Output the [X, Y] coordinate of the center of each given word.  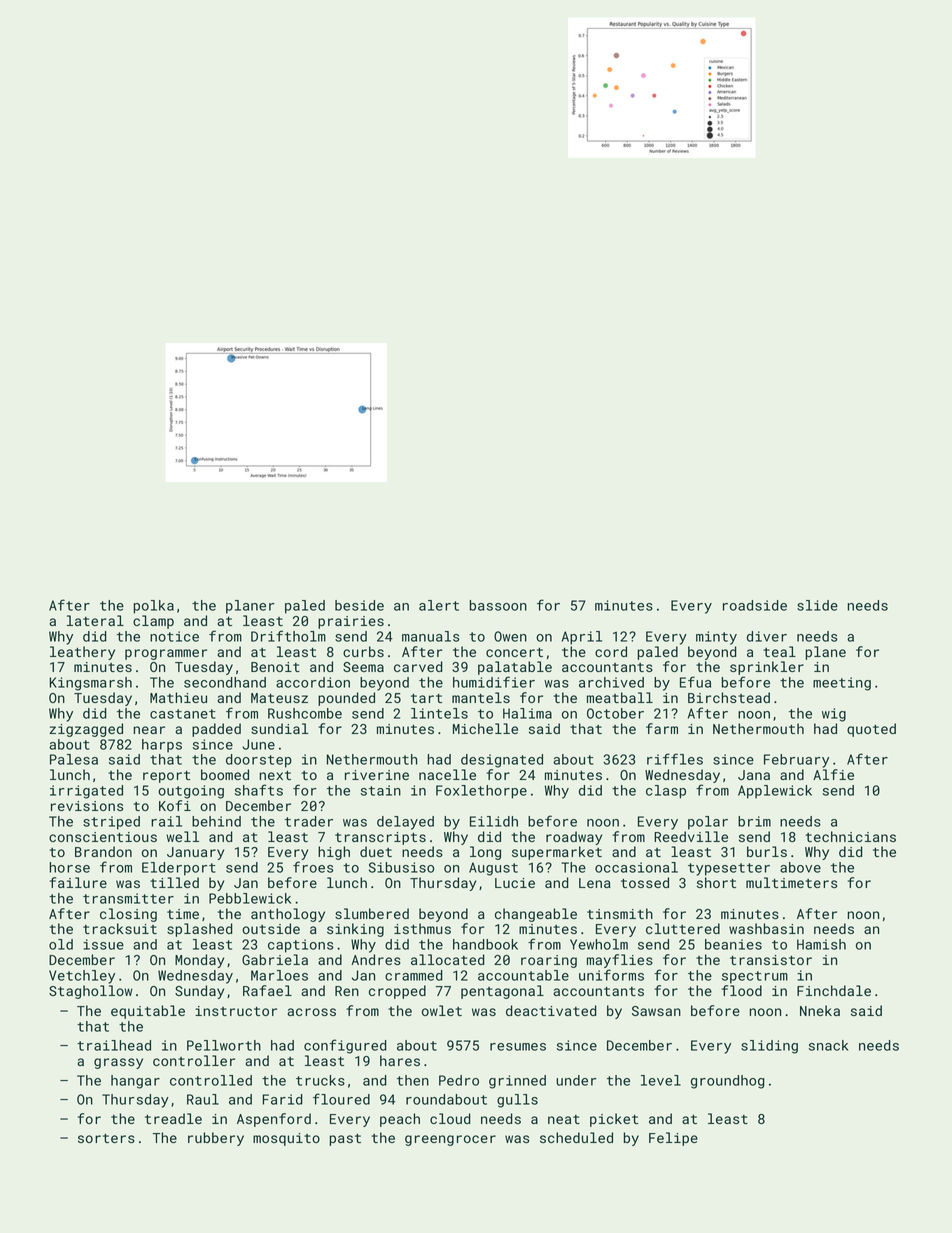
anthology [288, 915]
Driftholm [288, 636]
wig [834, 715]
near [149, 730]
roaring [549, 961]
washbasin [766, 928]
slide [817, 605]
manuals [431, 636]
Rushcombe [305, 713]
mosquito [286, 1139]
